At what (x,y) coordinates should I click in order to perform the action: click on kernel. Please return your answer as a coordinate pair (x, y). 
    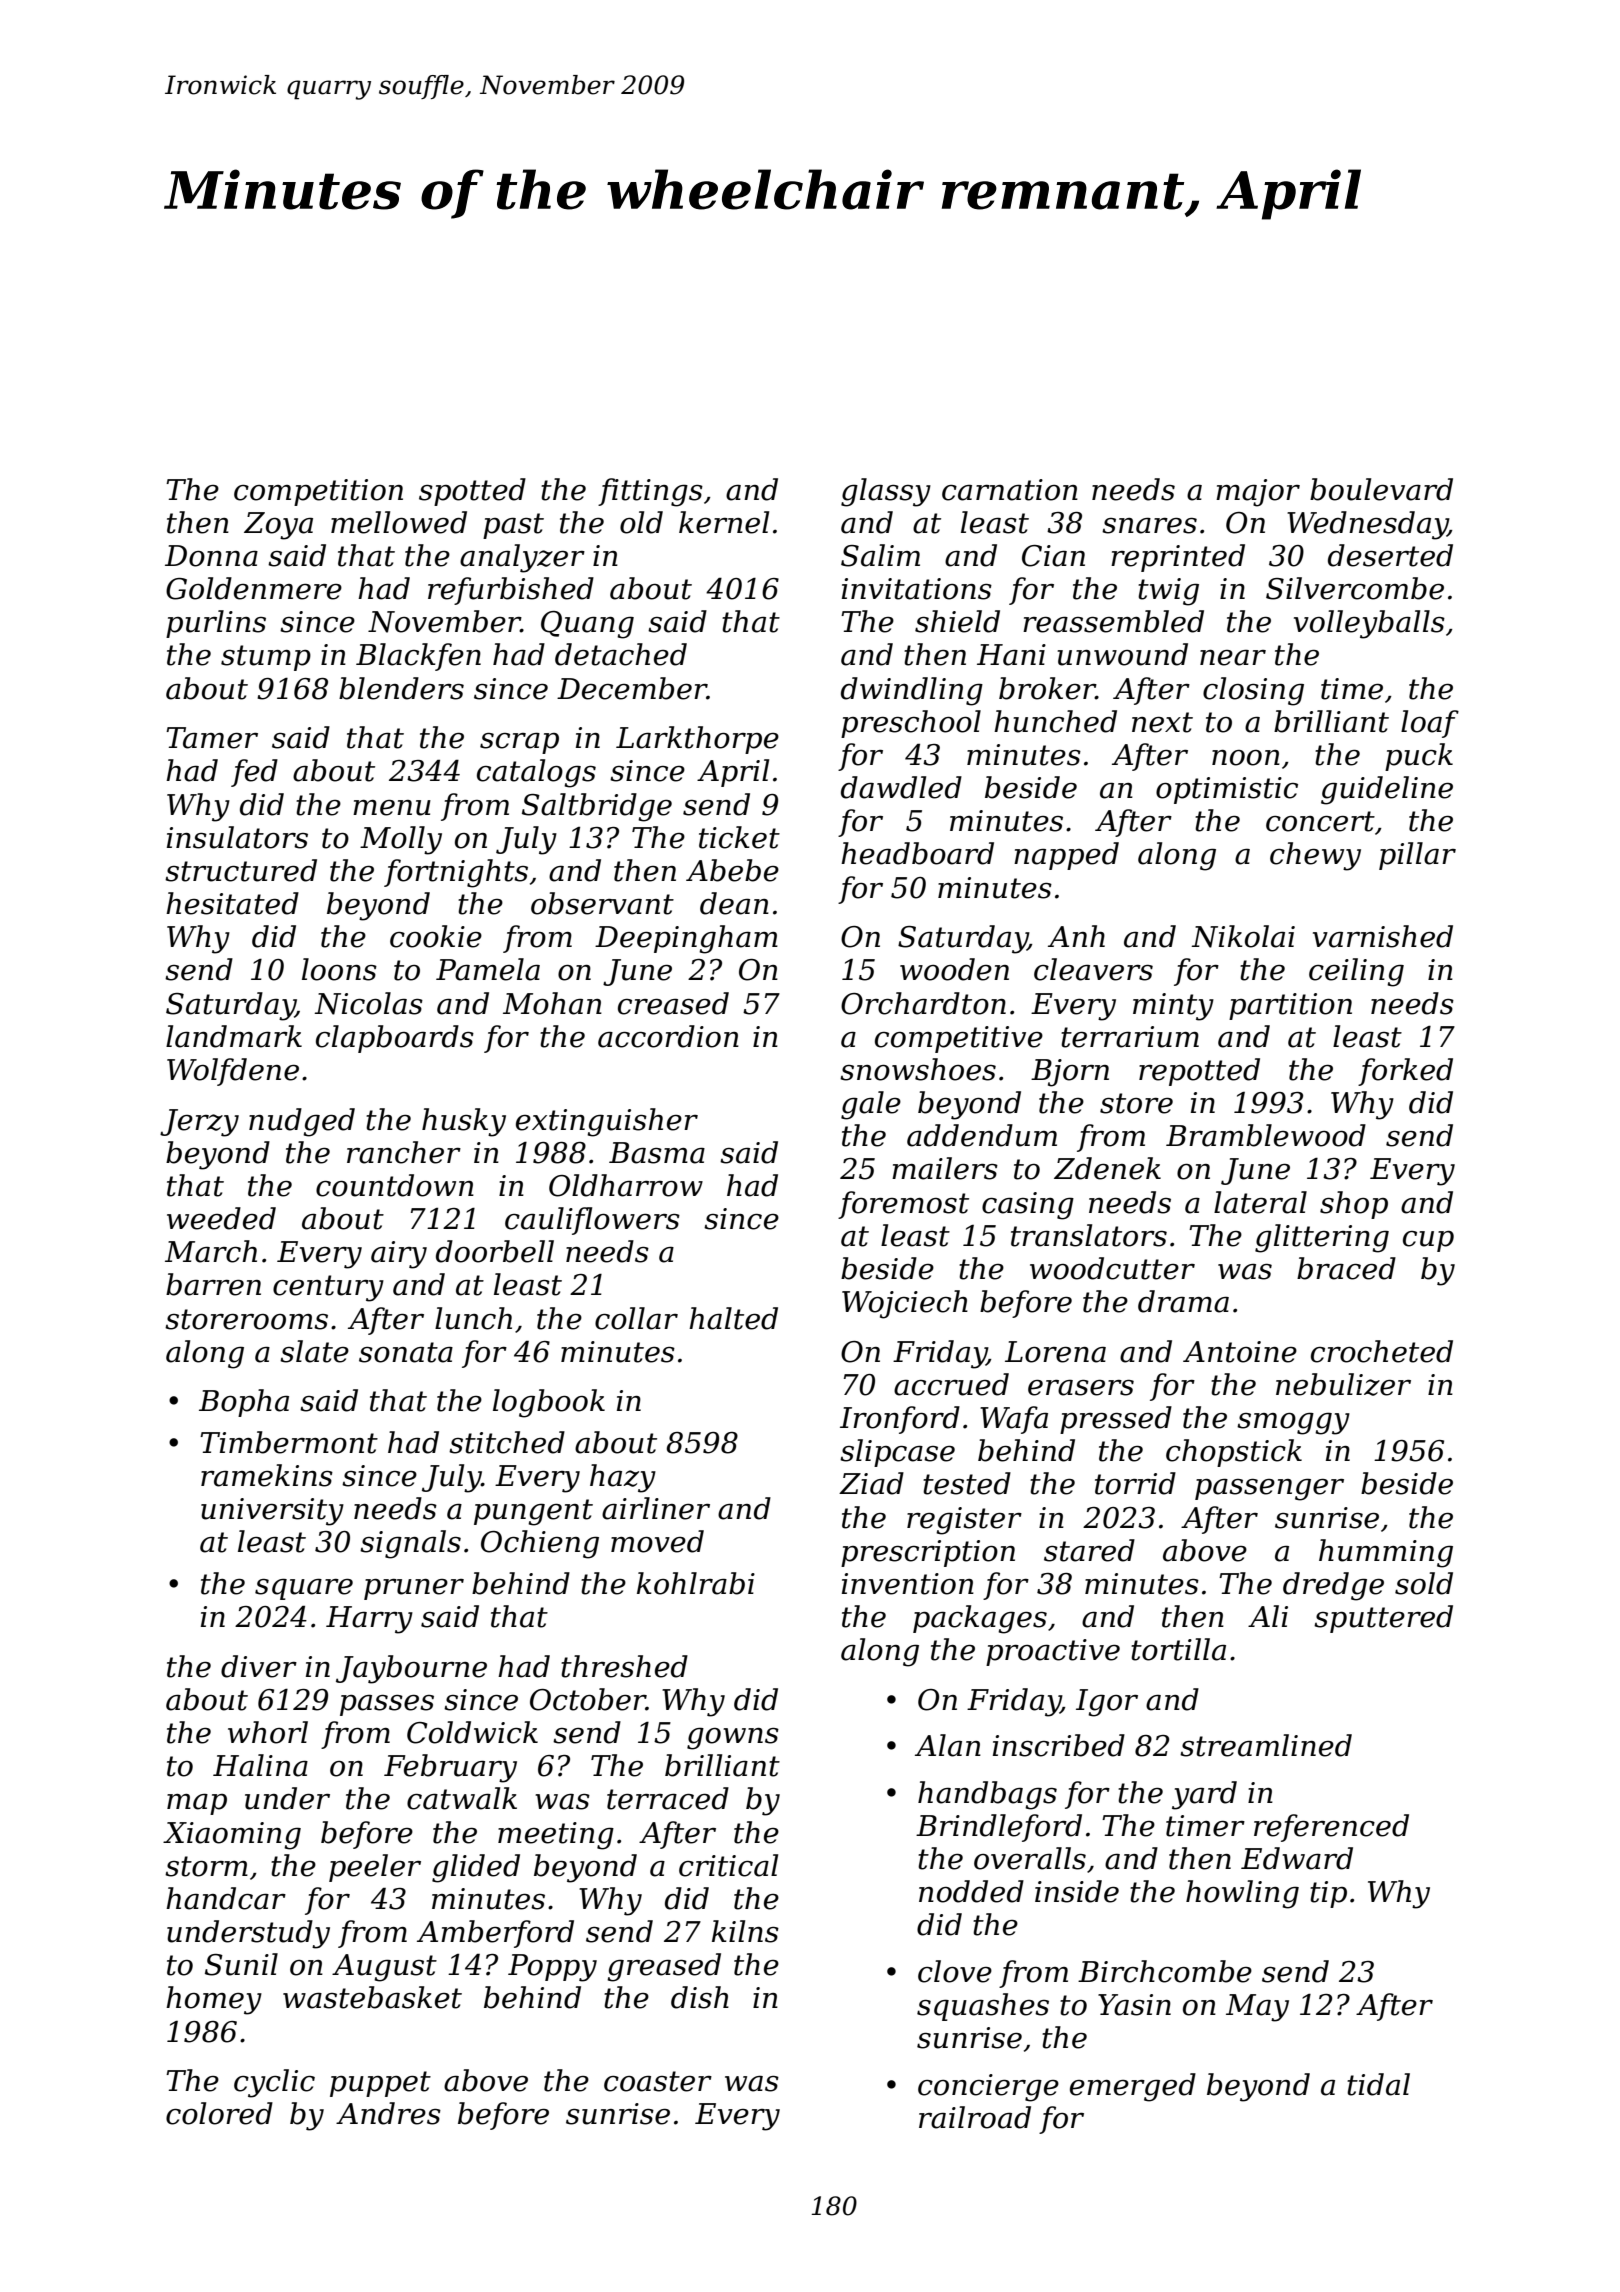
    Looking at the image, I should click on (724, 522).
